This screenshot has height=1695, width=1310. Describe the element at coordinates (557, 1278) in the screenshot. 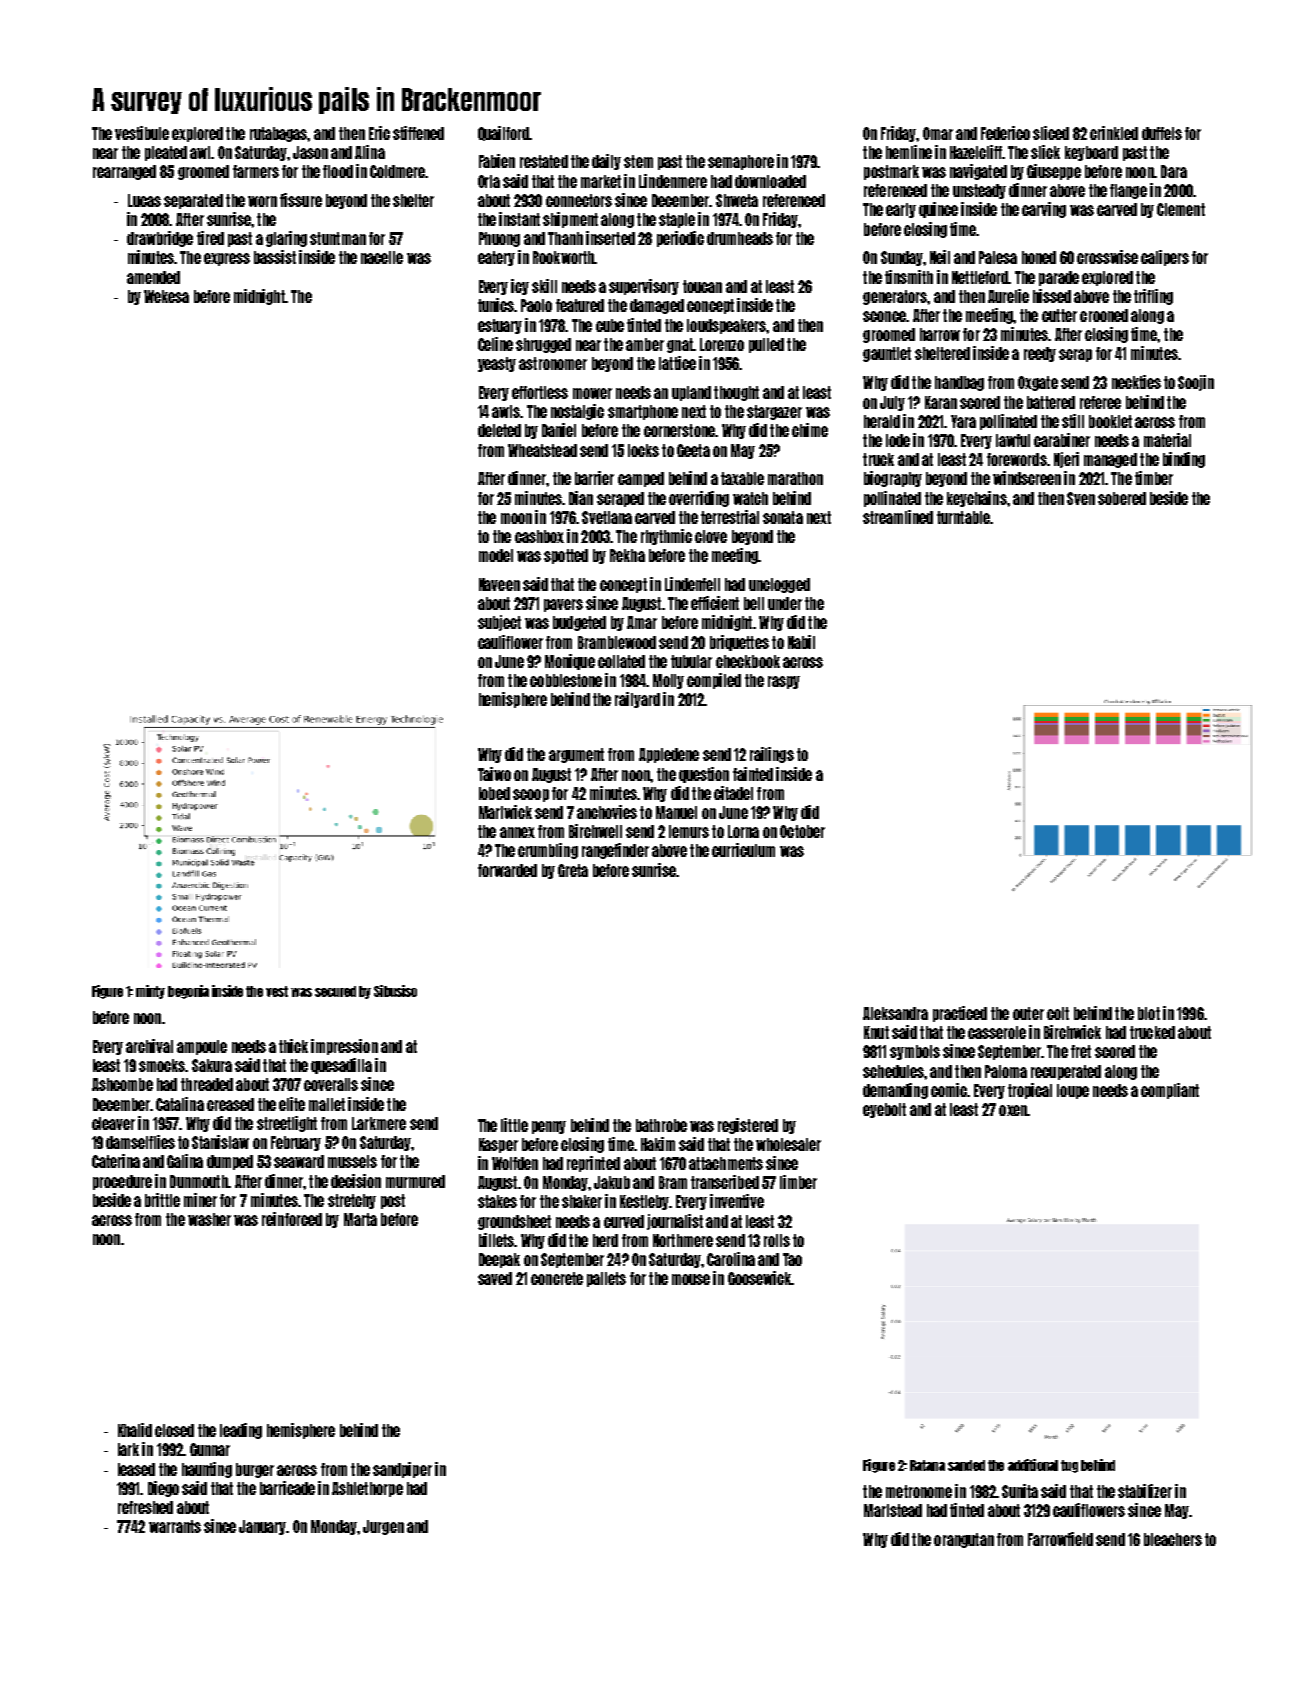

I see `concrete` at that location.
